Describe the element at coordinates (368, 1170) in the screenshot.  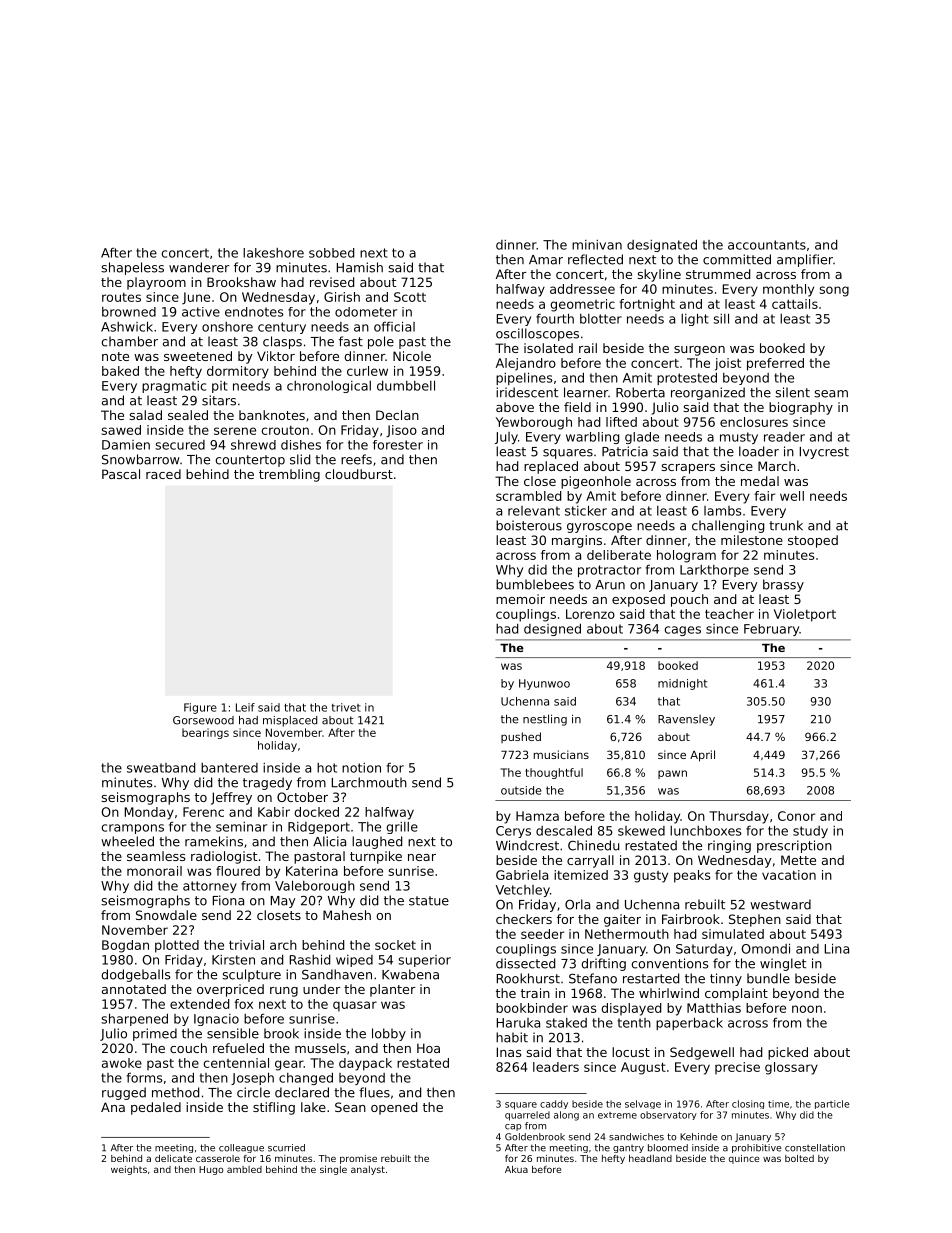
I see `analyst` at that location.
